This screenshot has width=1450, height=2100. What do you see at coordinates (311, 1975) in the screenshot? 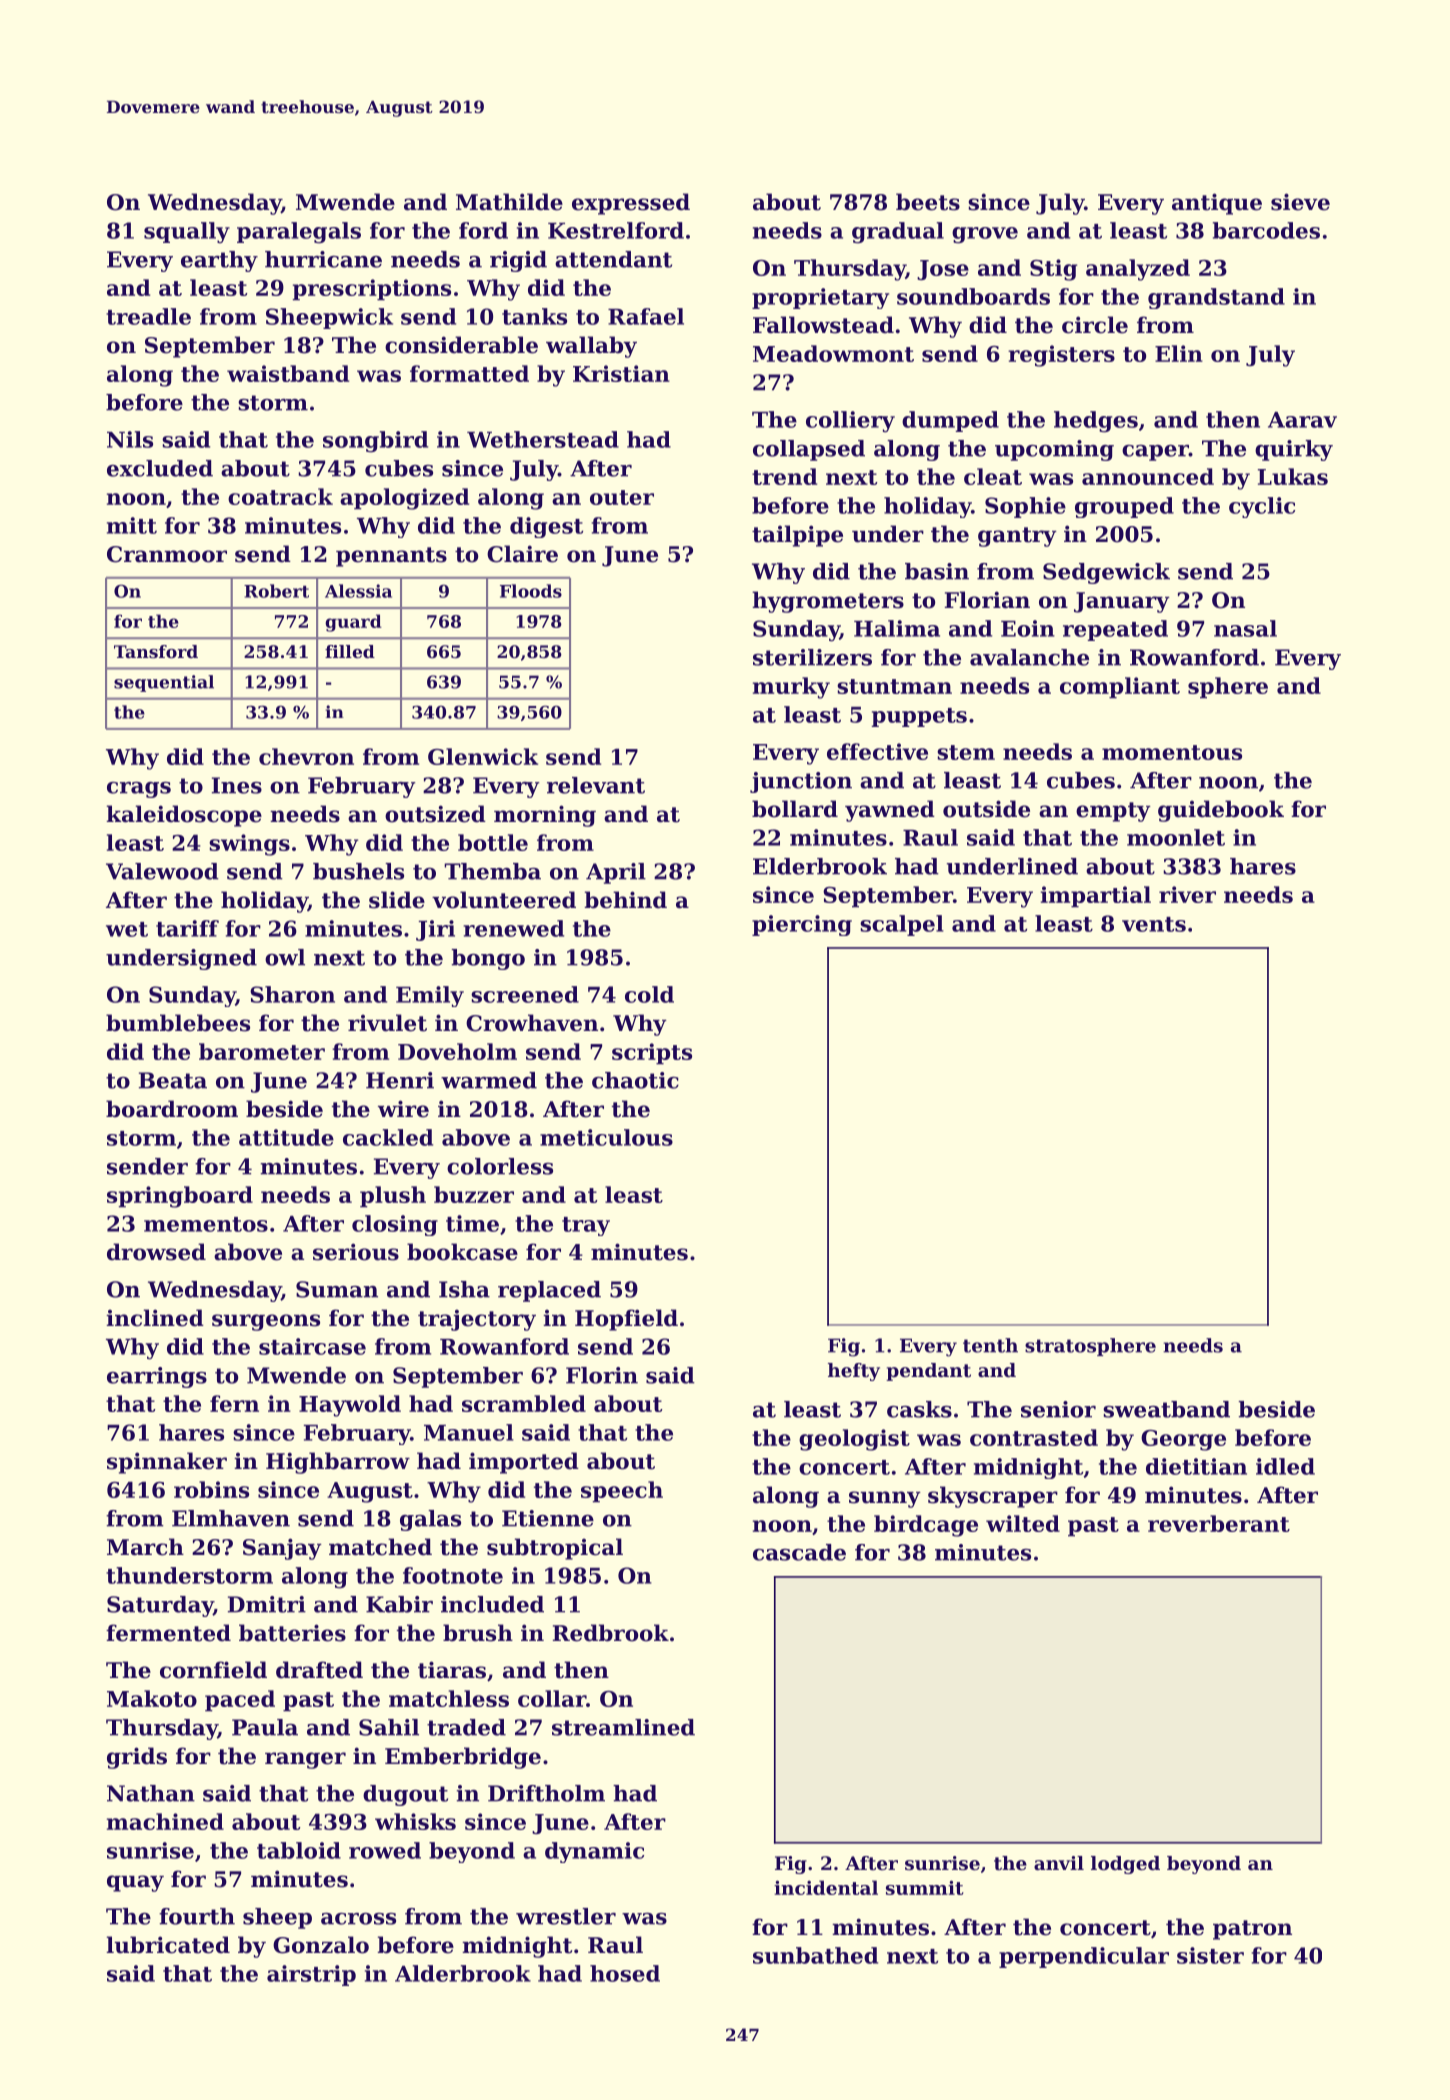
I see `airstrip` at bounding box center [311, 1975].
